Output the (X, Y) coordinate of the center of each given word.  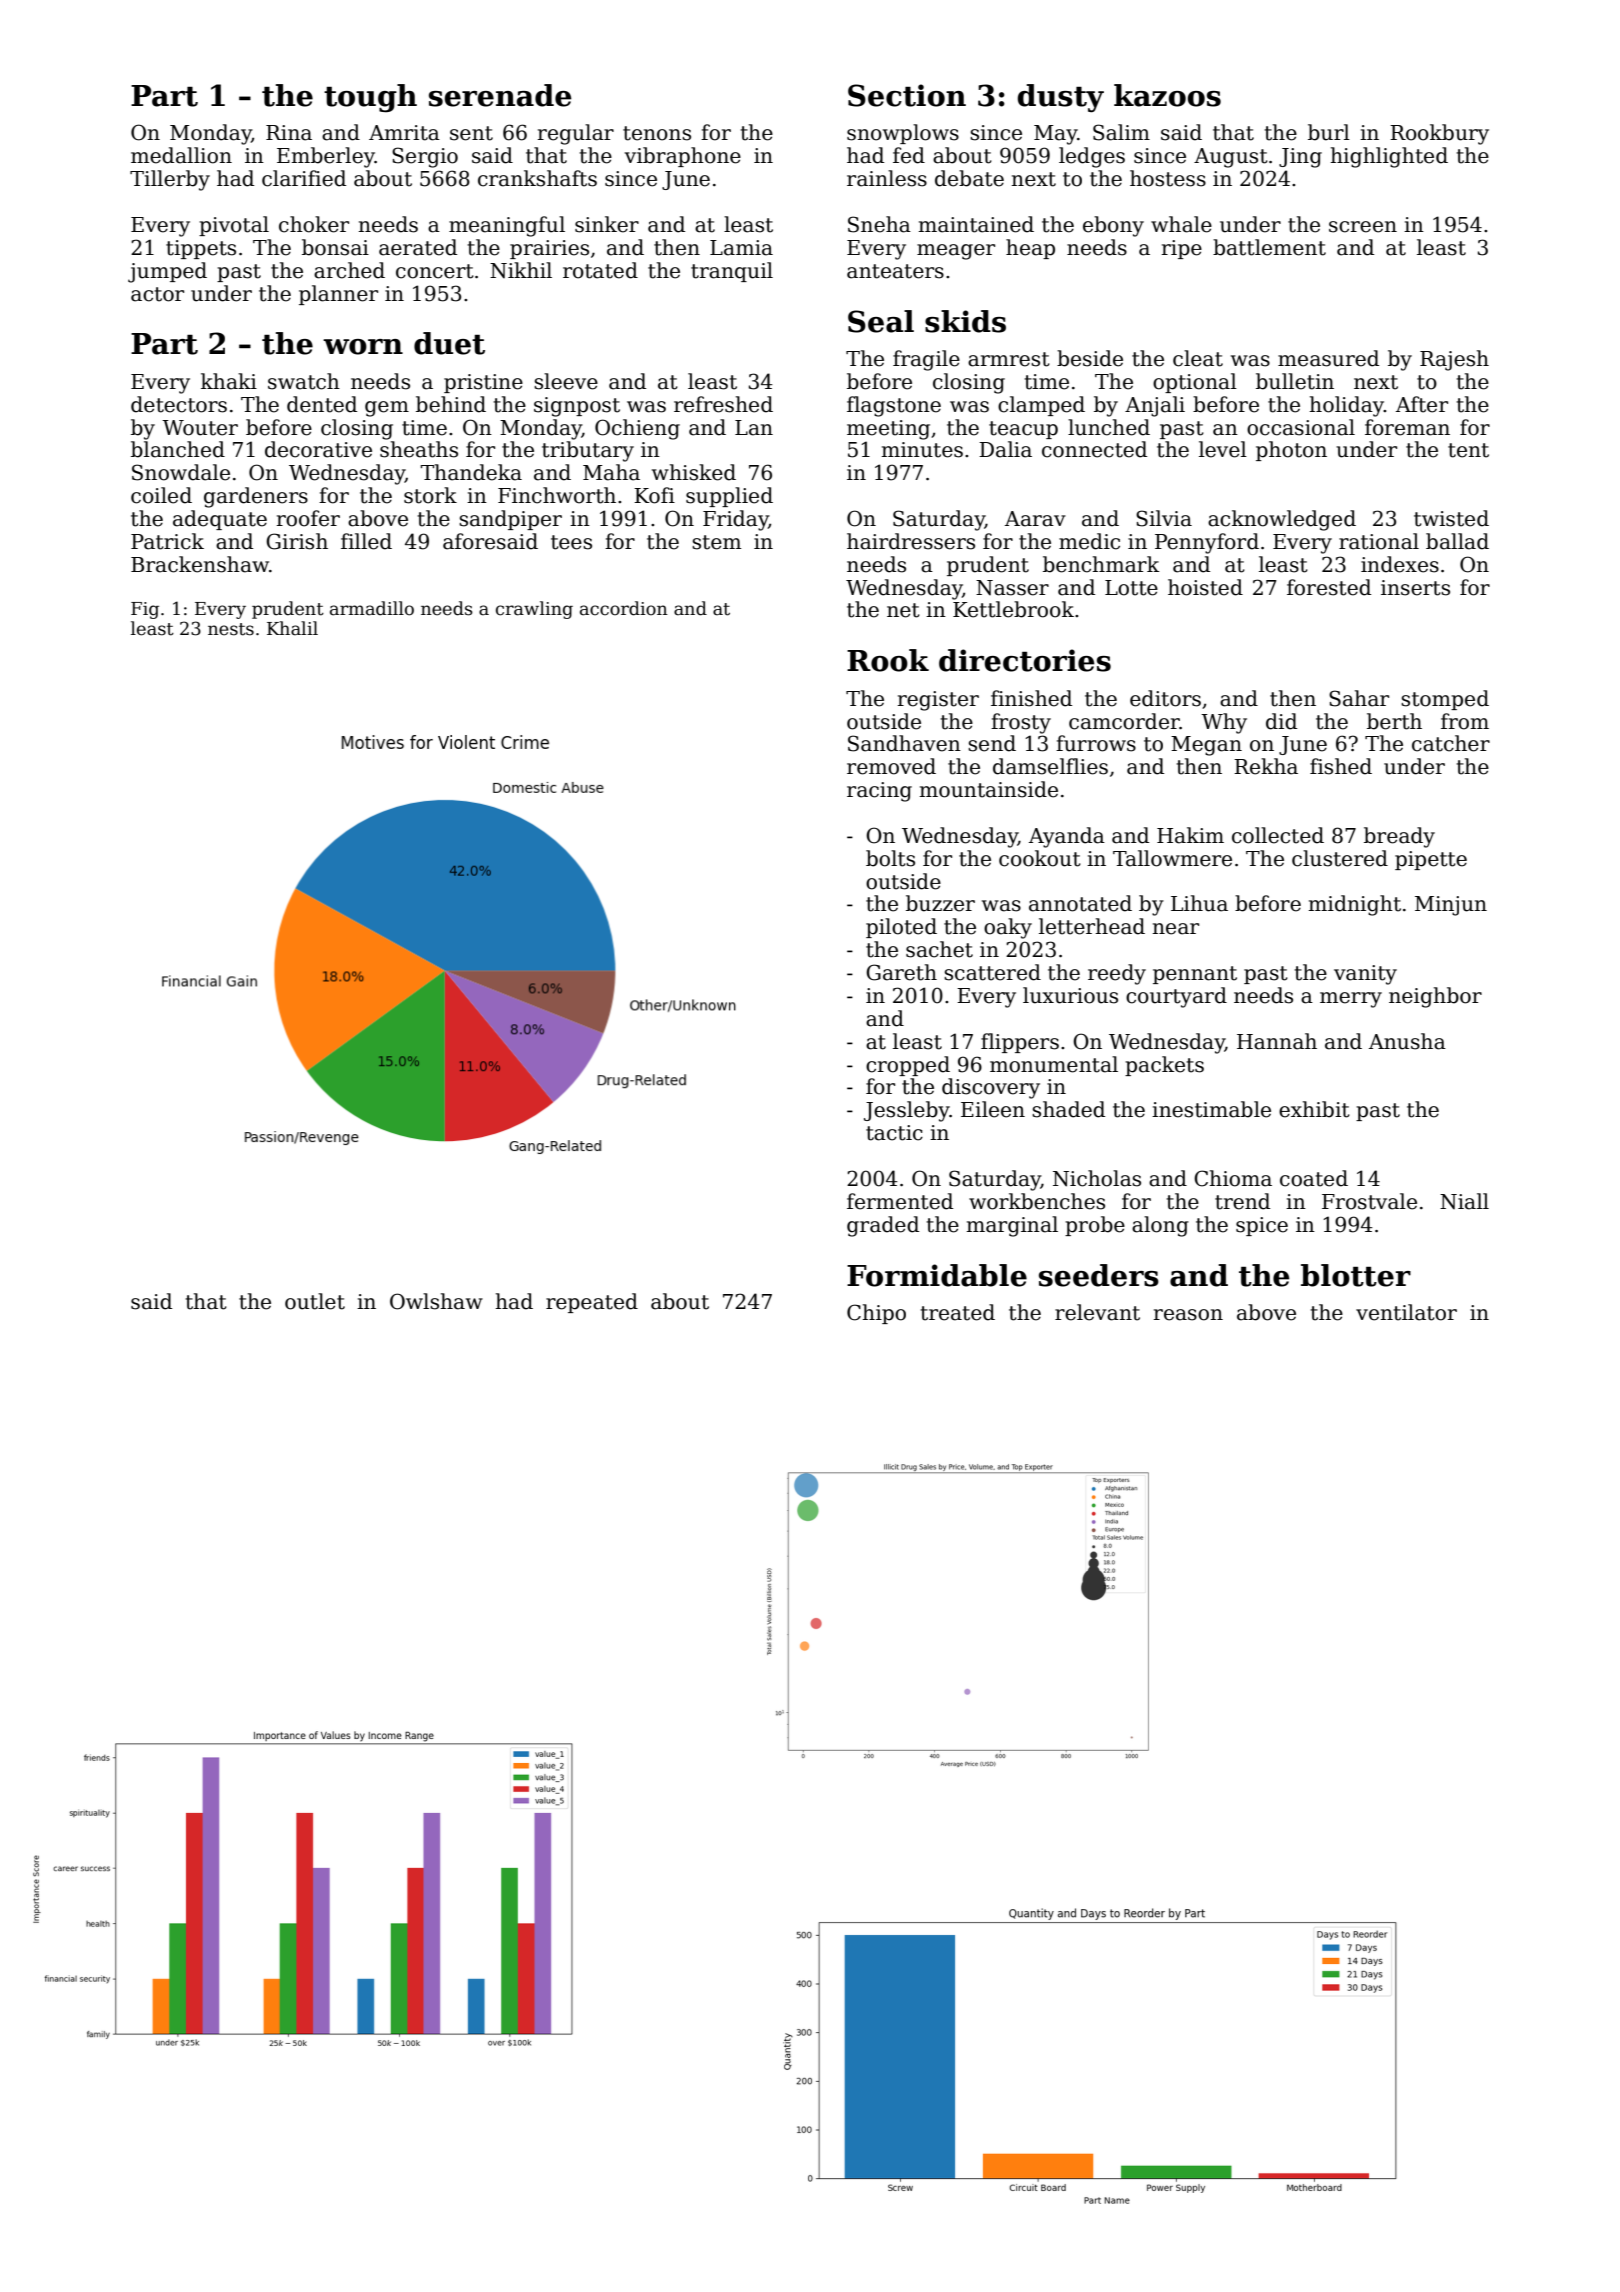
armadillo (372, 608)
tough (370, 98)
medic (1089, 541)
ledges (1092, 157)
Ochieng (637, 429)
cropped (908, 1066)
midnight (1355, 905)
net (903, 610)
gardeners (256, 497)
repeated (592, 1303)
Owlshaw (436, 1301)
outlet (315, 1301)
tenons (657, 133)
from (1465, 721)
